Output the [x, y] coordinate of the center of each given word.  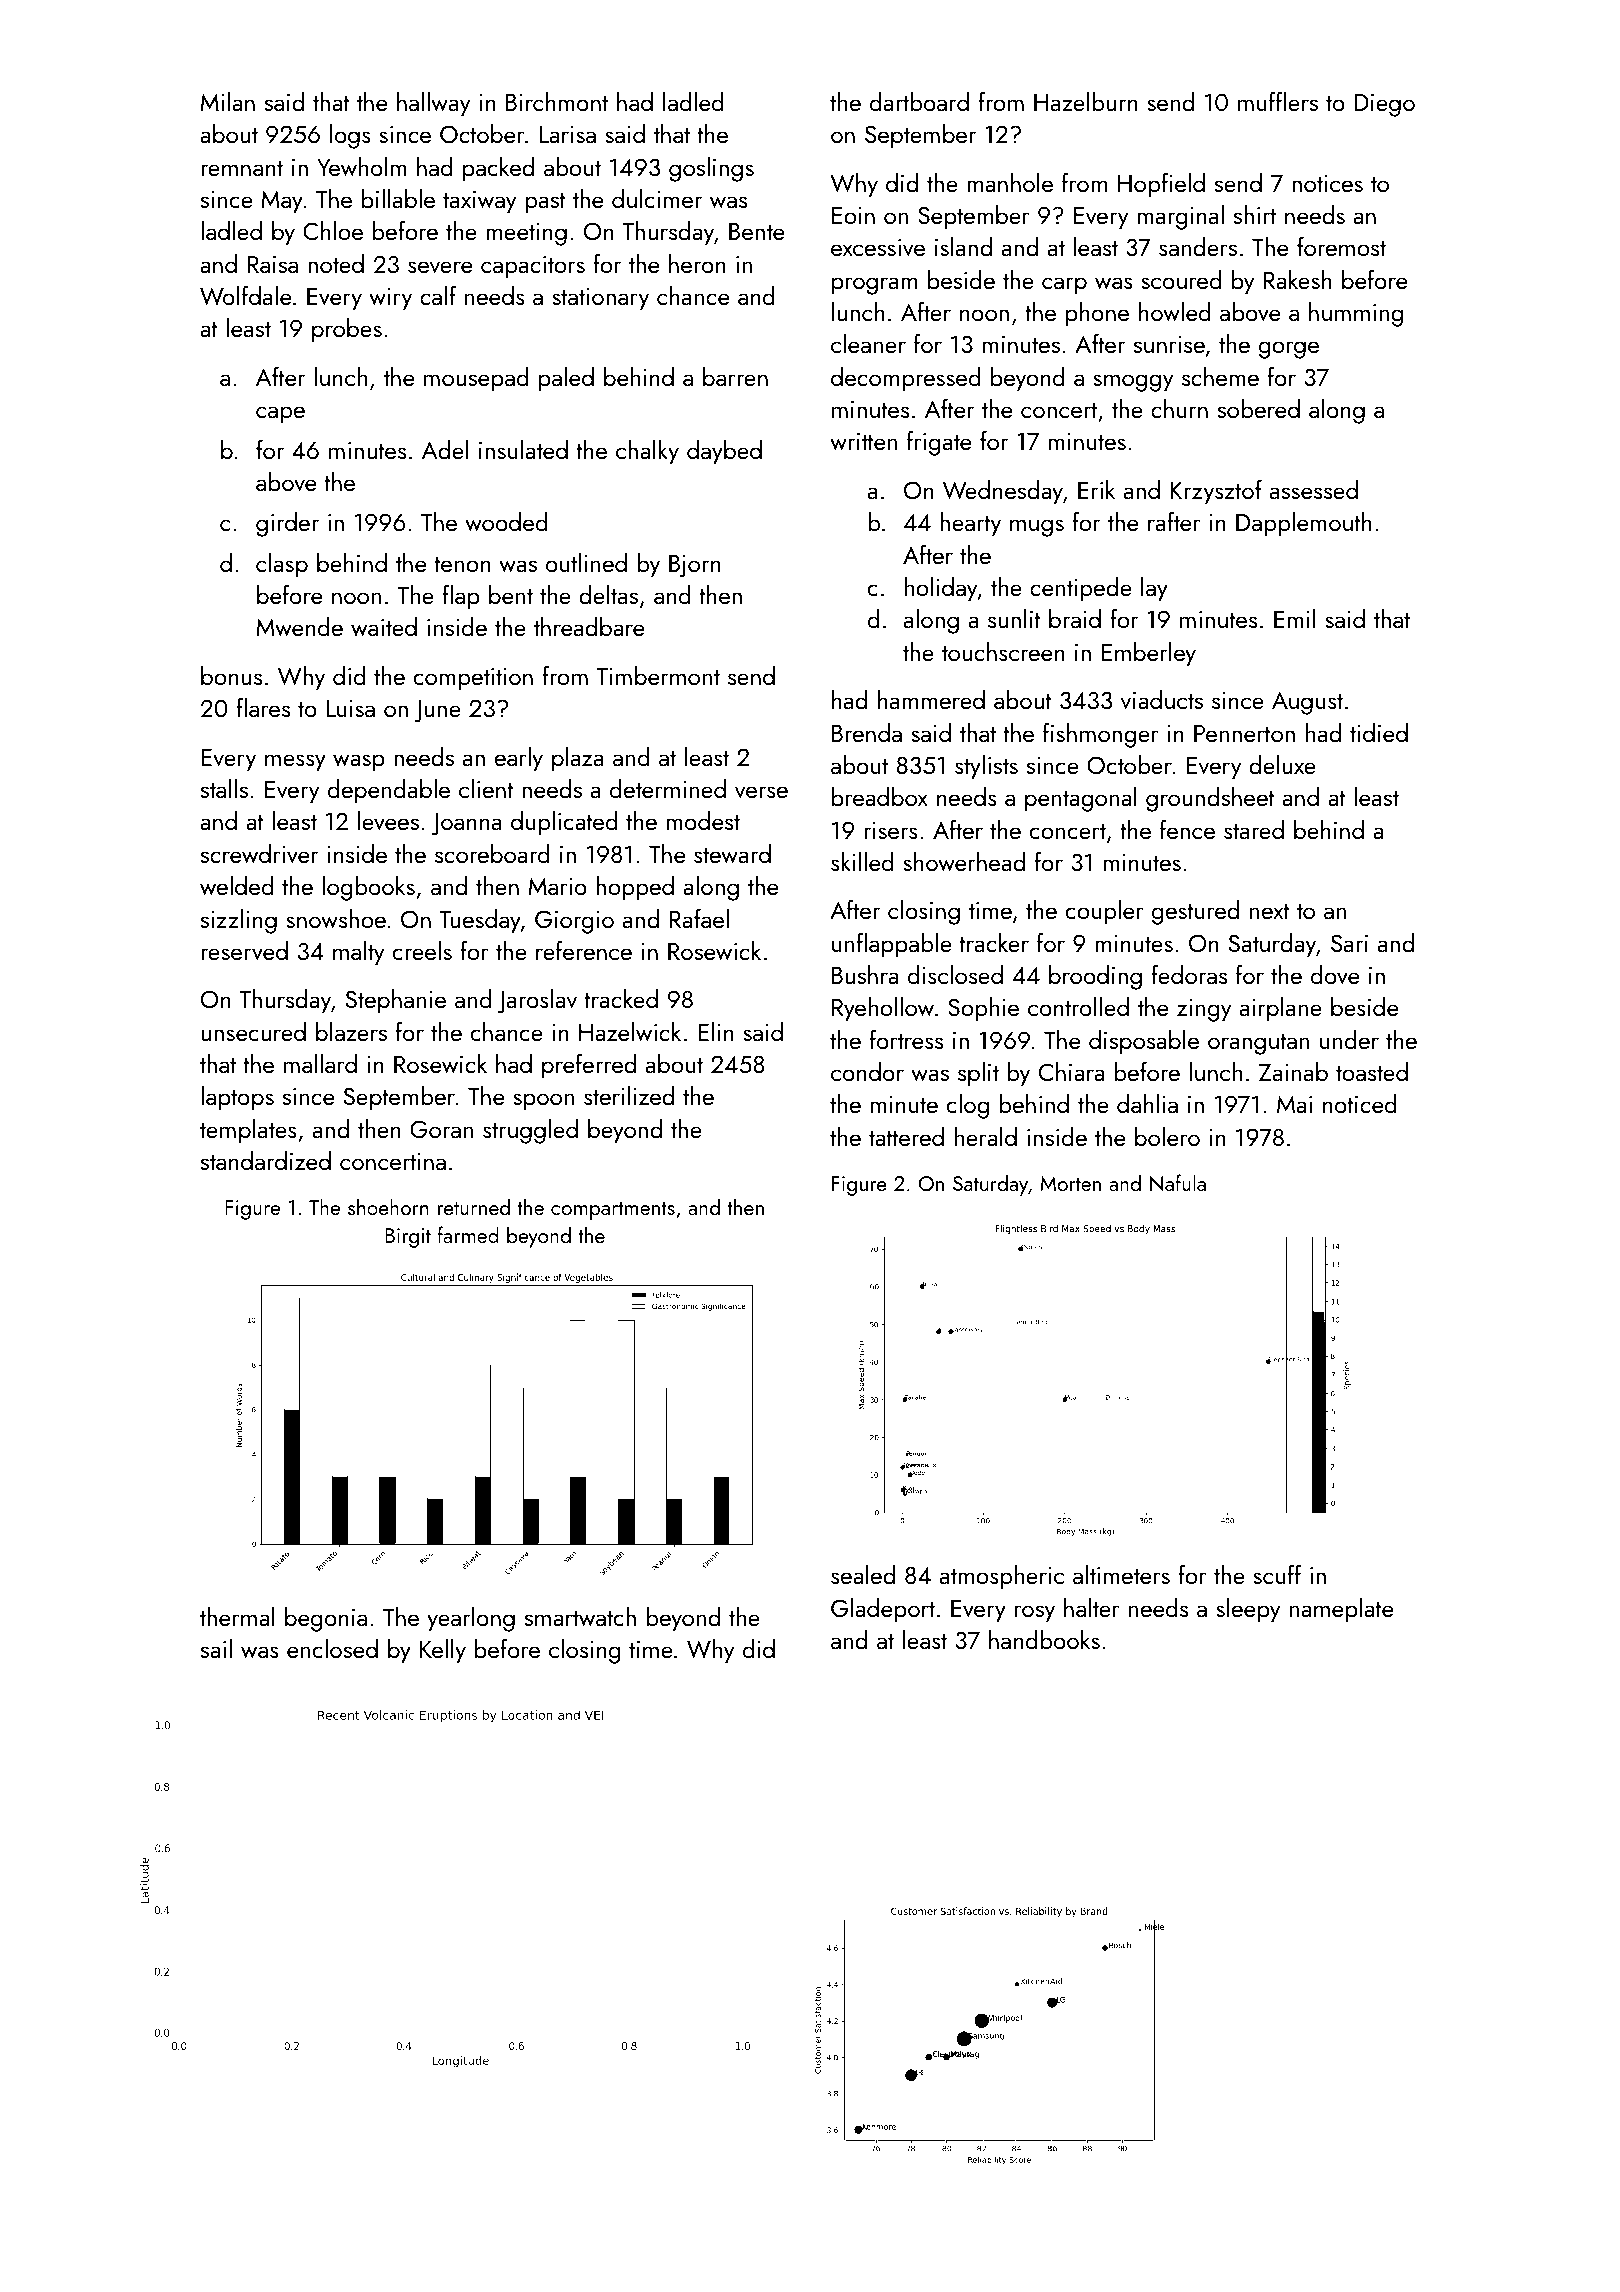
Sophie [983, 1009]
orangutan [1258, 1044]
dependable [389, 791]
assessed [1314, 489]
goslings [711, 169]
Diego [1384, 105]
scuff [1277, 1574]
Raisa [272, 264]
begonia [326, 1619]
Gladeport [883, 1610]
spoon [543, 1102]
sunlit [1014, 618]
